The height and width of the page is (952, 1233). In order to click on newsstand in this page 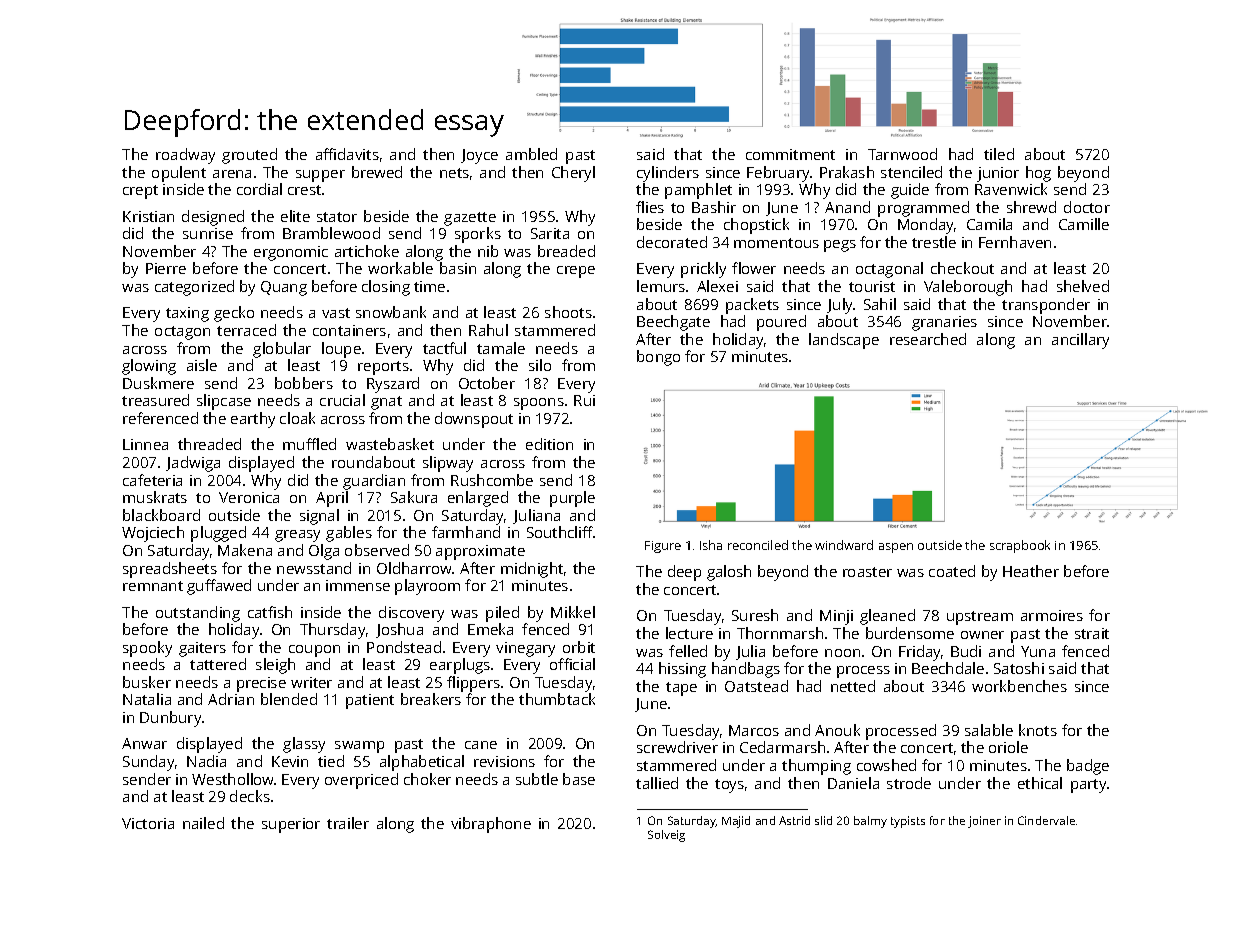, I will do `click(314, 568)`.
